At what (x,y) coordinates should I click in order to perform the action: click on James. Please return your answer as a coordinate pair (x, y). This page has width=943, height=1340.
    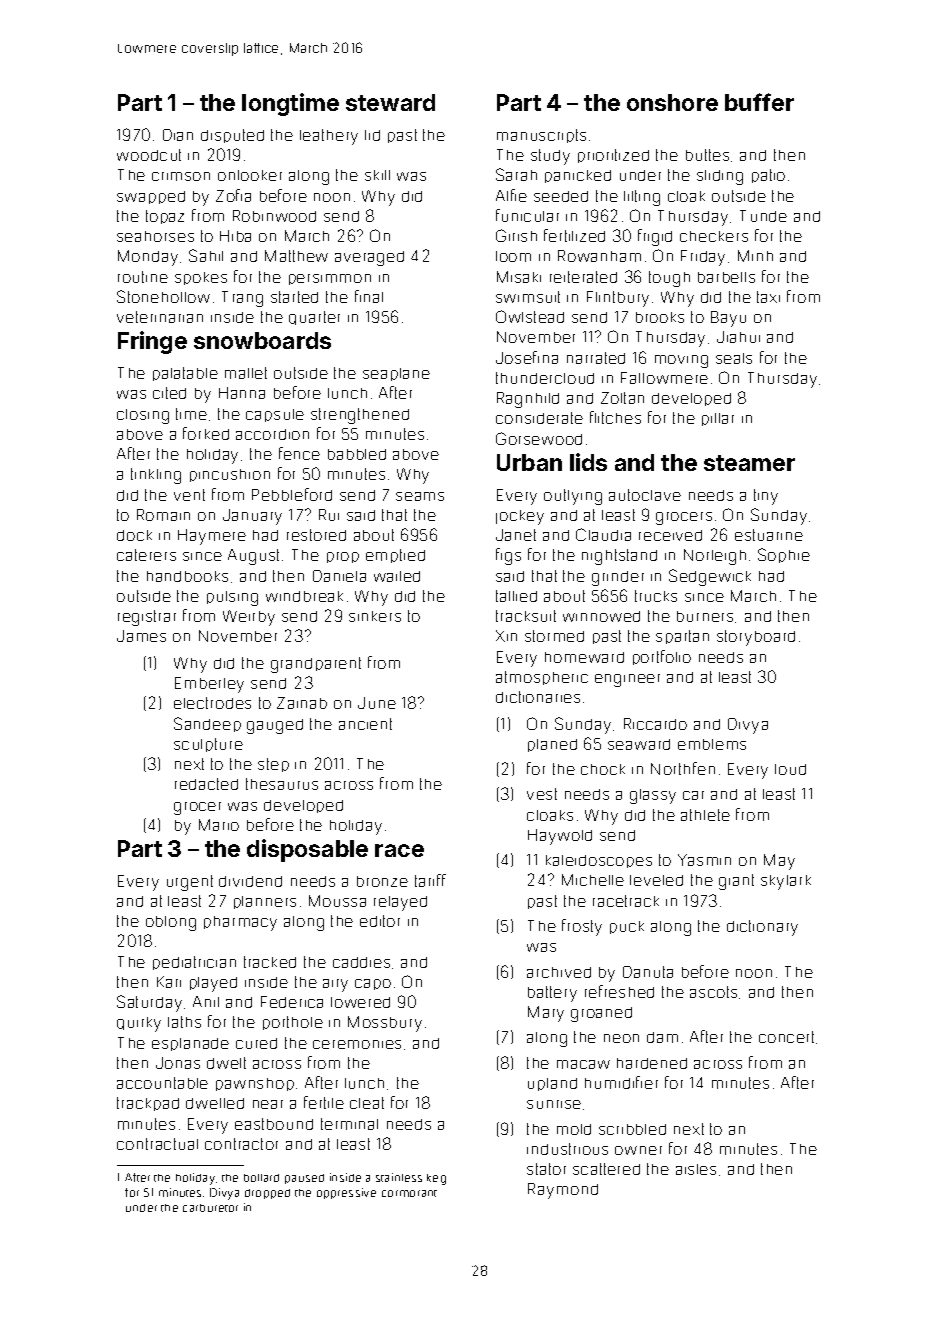
    Looking at the image, I should click on (141, 636).
